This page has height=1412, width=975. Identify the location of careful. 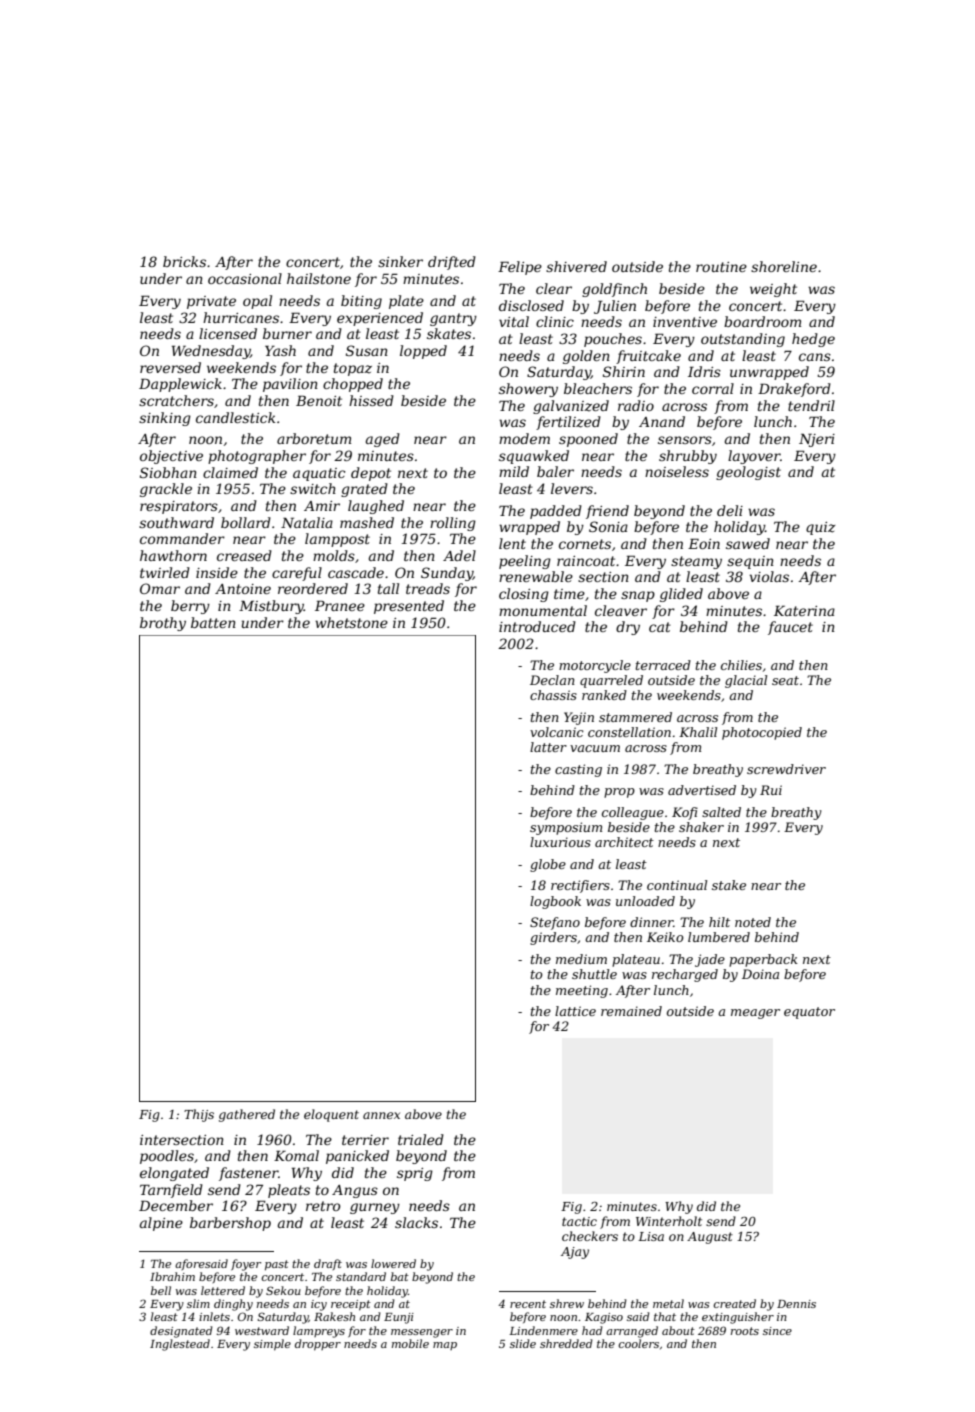
(297, 574).
